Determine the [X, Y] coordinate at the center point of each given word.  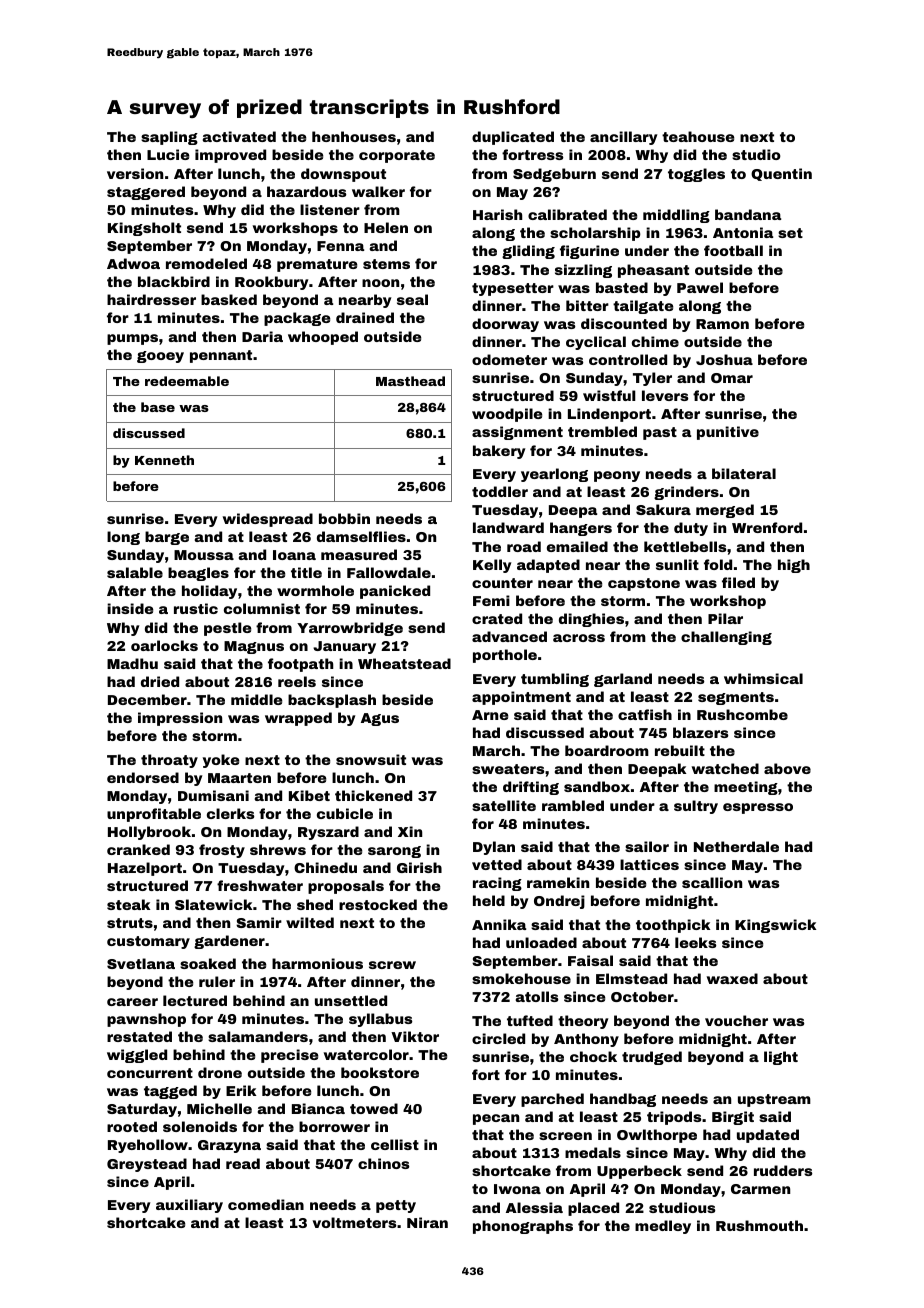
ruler [217, 981]
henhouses [354, 136]
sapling [169, 138]
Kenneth [164, 460]
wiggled [137, 1056]
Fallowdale [389, 572]
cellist [395, 1144]
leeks [695, 942]
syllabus [380, 1020]
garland [623, 680]
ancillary [623, 138]
